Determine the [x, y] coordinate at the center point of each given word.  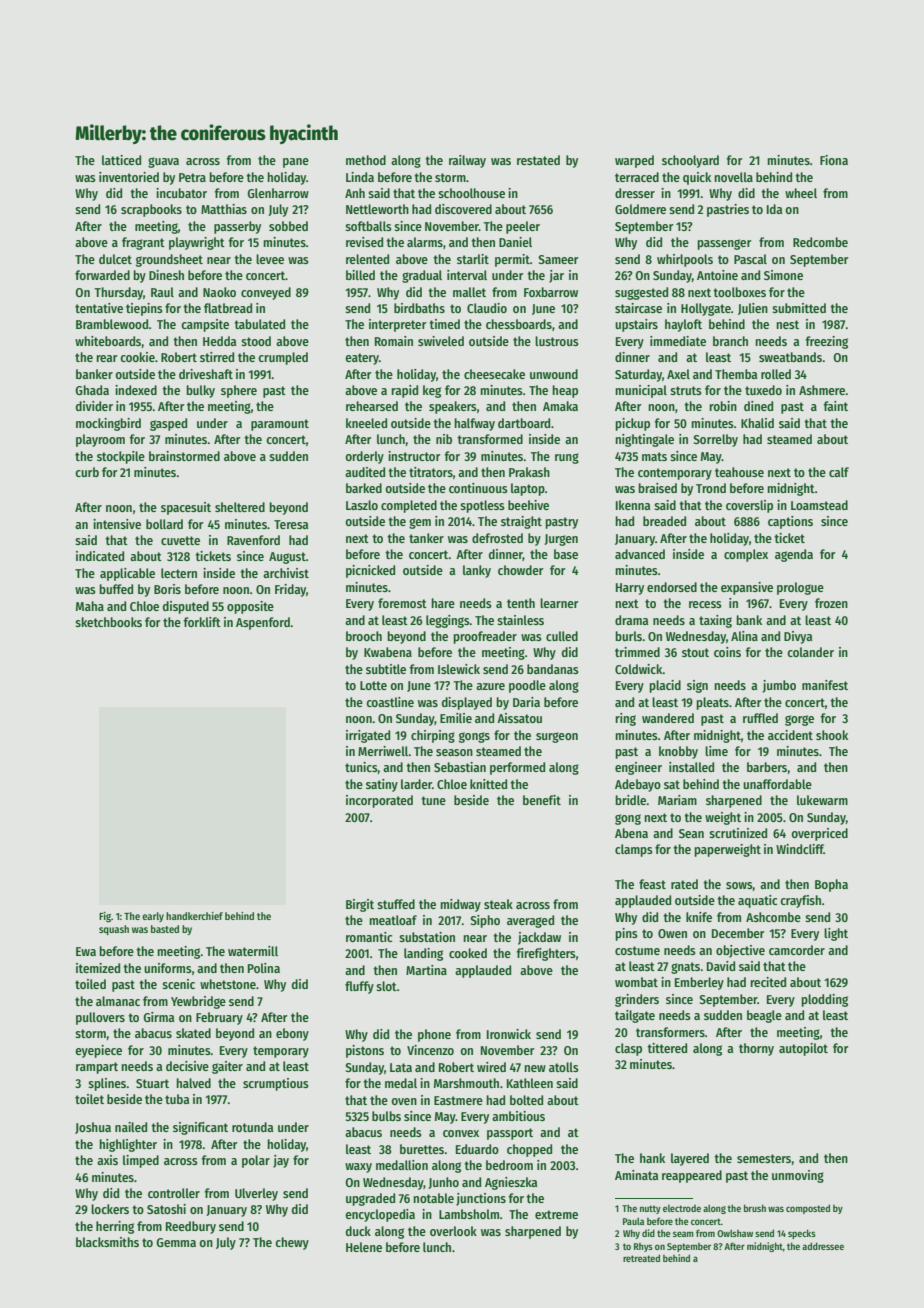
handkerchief [194, 916]
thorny [756, 1049]
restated [538, 160]
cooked [468, 953]
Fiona [834, 160]
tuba [177, 1099]
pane [296, 163]
